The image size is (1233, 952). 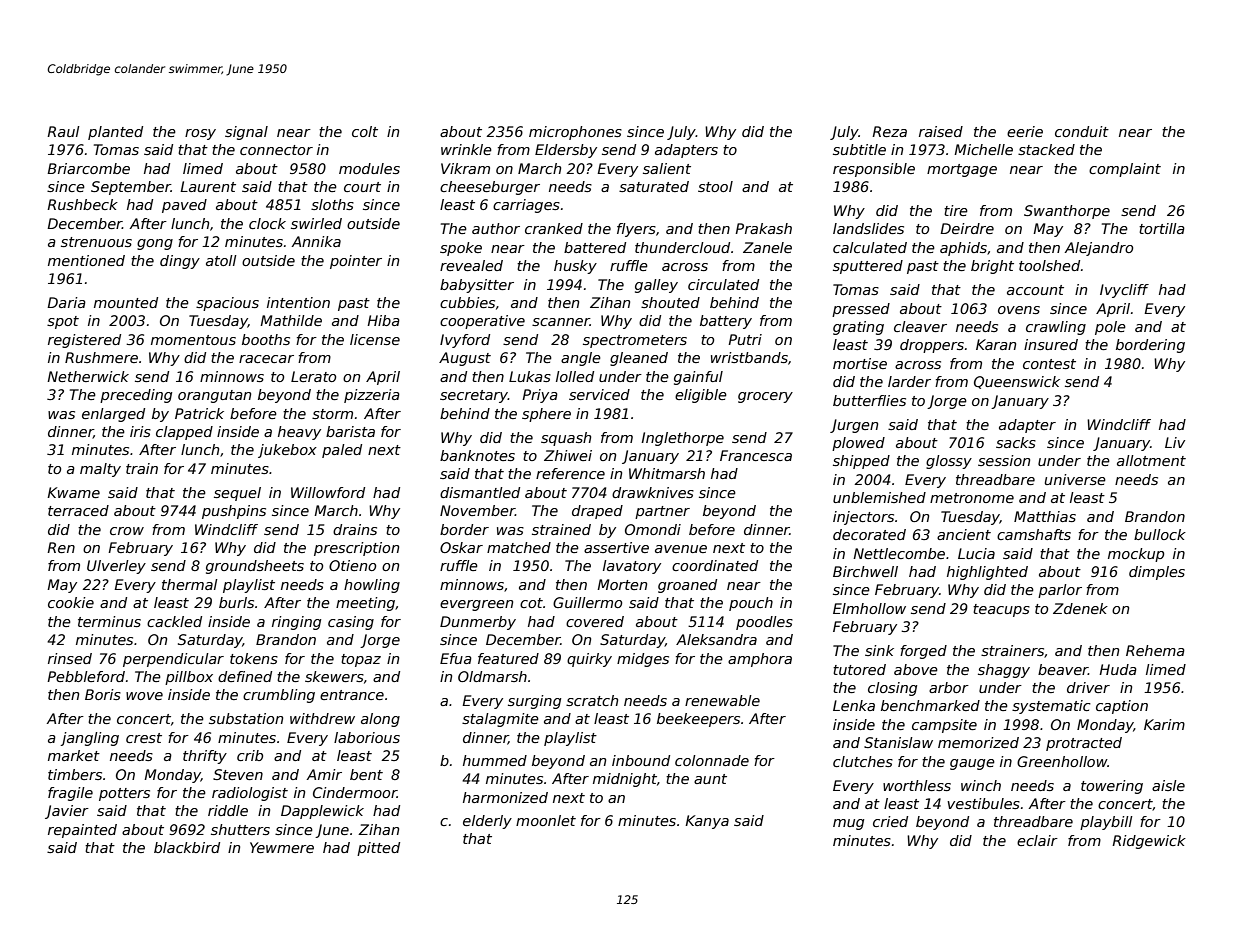 What do you see at coordinates (575, 133) in the screenshot?
I see `microphones` at bounding box center [575, 133].
